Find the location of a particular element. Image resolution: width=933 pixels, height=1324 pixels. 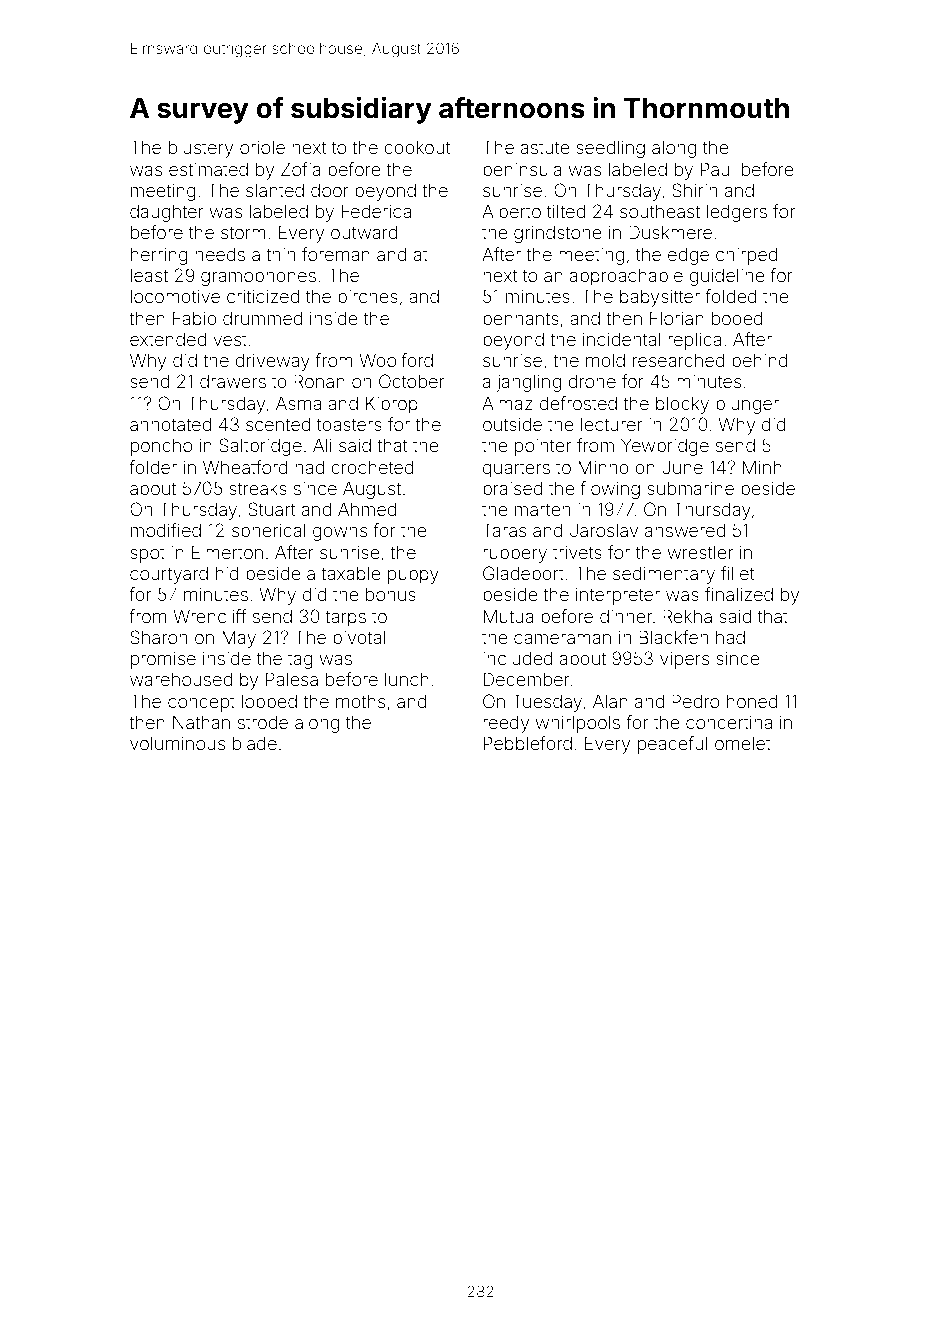

birches is located at coordinates (368, 296).
